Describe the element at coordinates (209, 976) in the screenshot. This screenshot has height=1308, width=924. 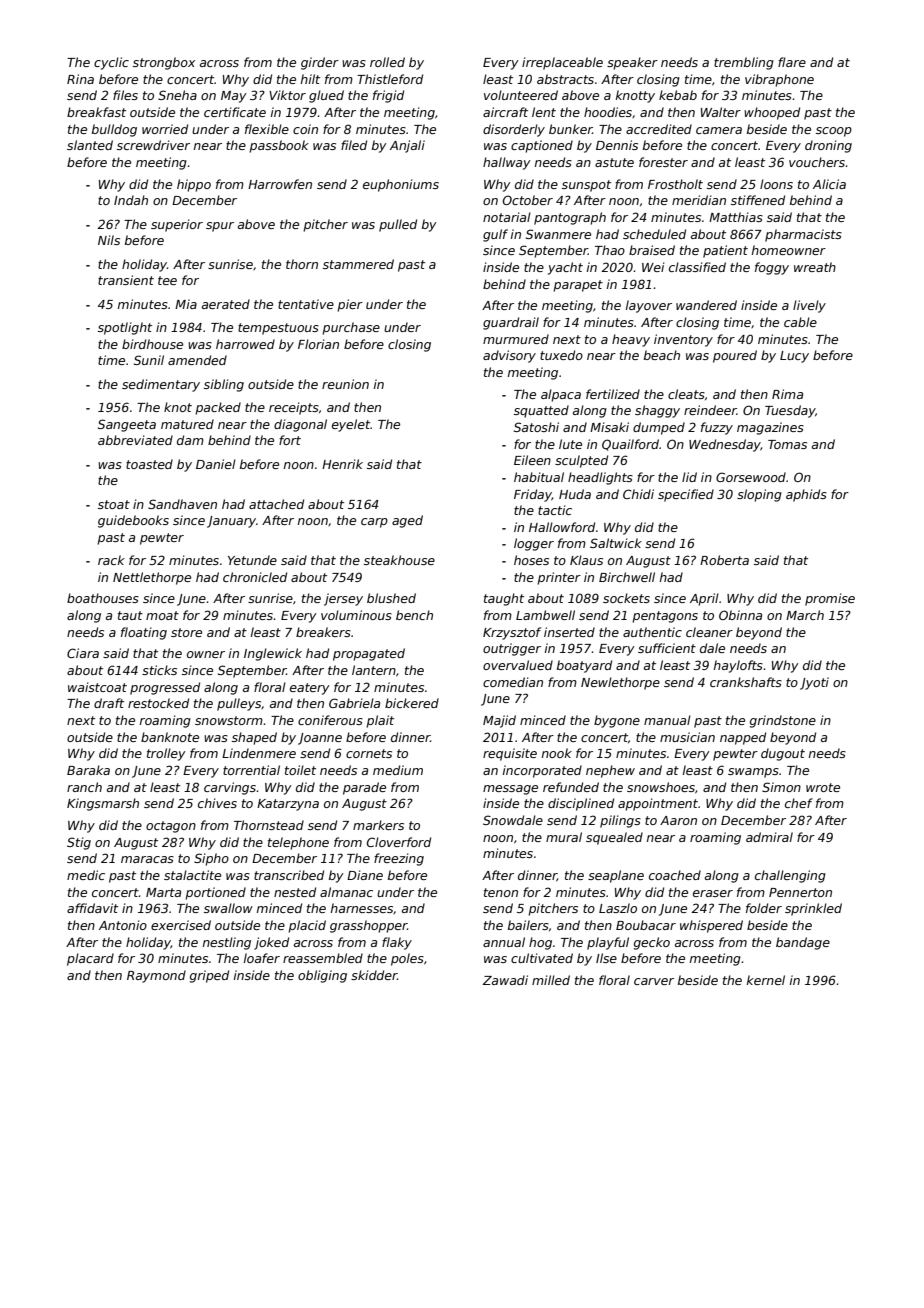
I see `griped` at that location.
